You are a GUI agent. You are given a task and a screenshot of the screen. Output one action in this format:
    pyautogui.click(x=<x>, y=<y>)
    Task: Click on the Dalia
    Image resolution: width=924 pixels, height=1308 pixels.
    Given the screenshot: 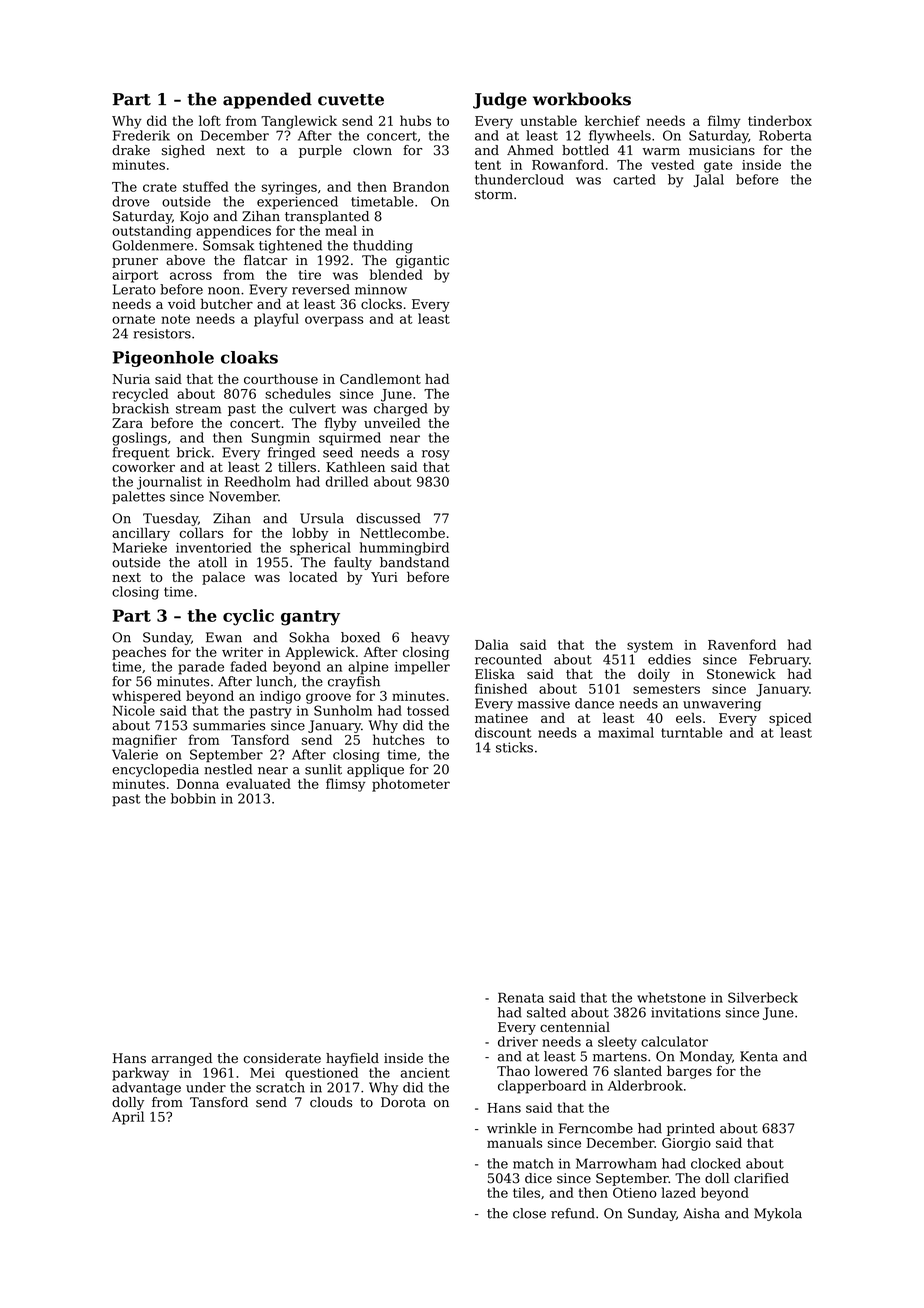 What is the action you would take?
    pyautogui.click(x=492, y=644)
